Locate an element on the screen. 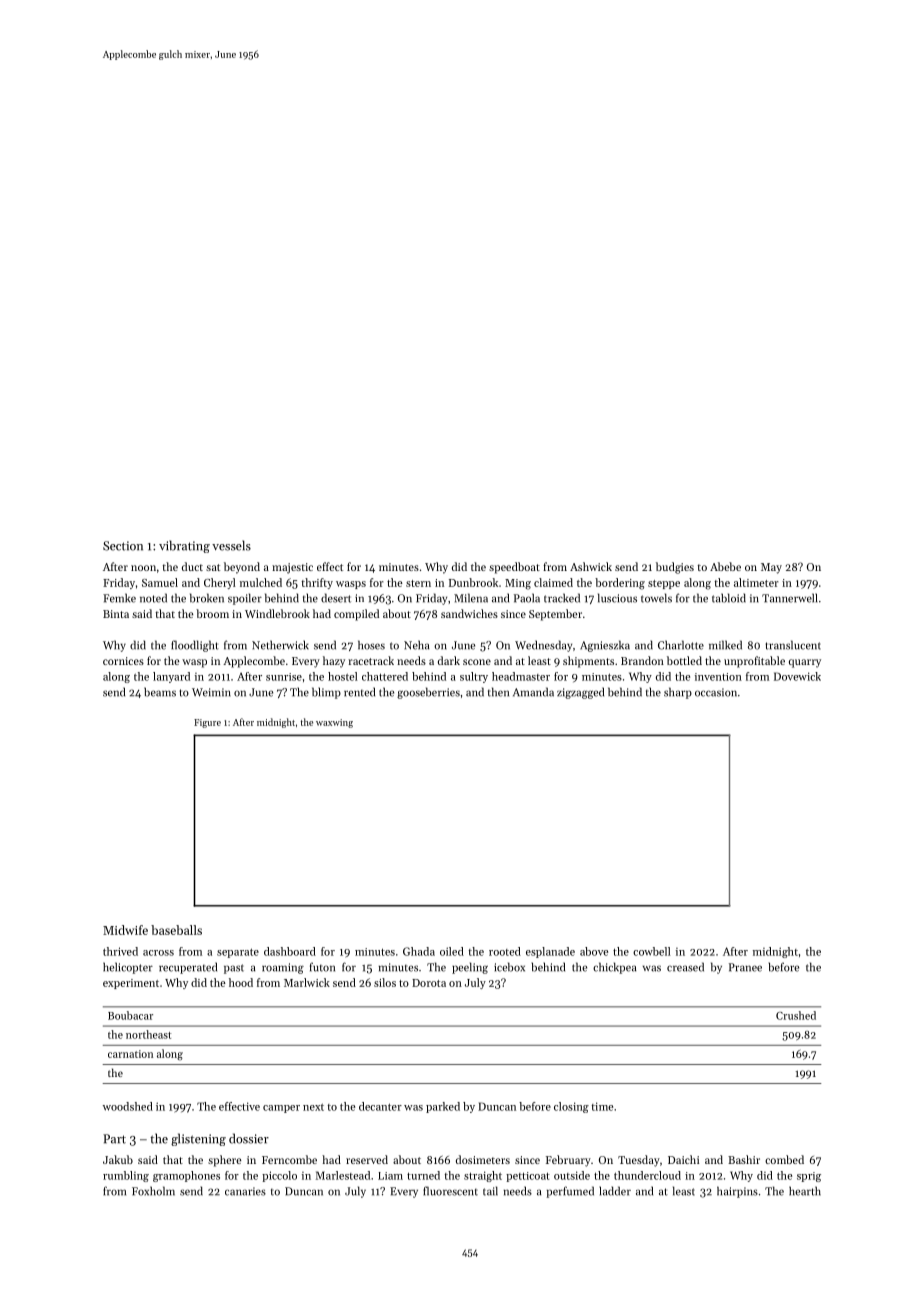 The image size is (924, 1308). zigzagged is located at coordinates (580, 693).
